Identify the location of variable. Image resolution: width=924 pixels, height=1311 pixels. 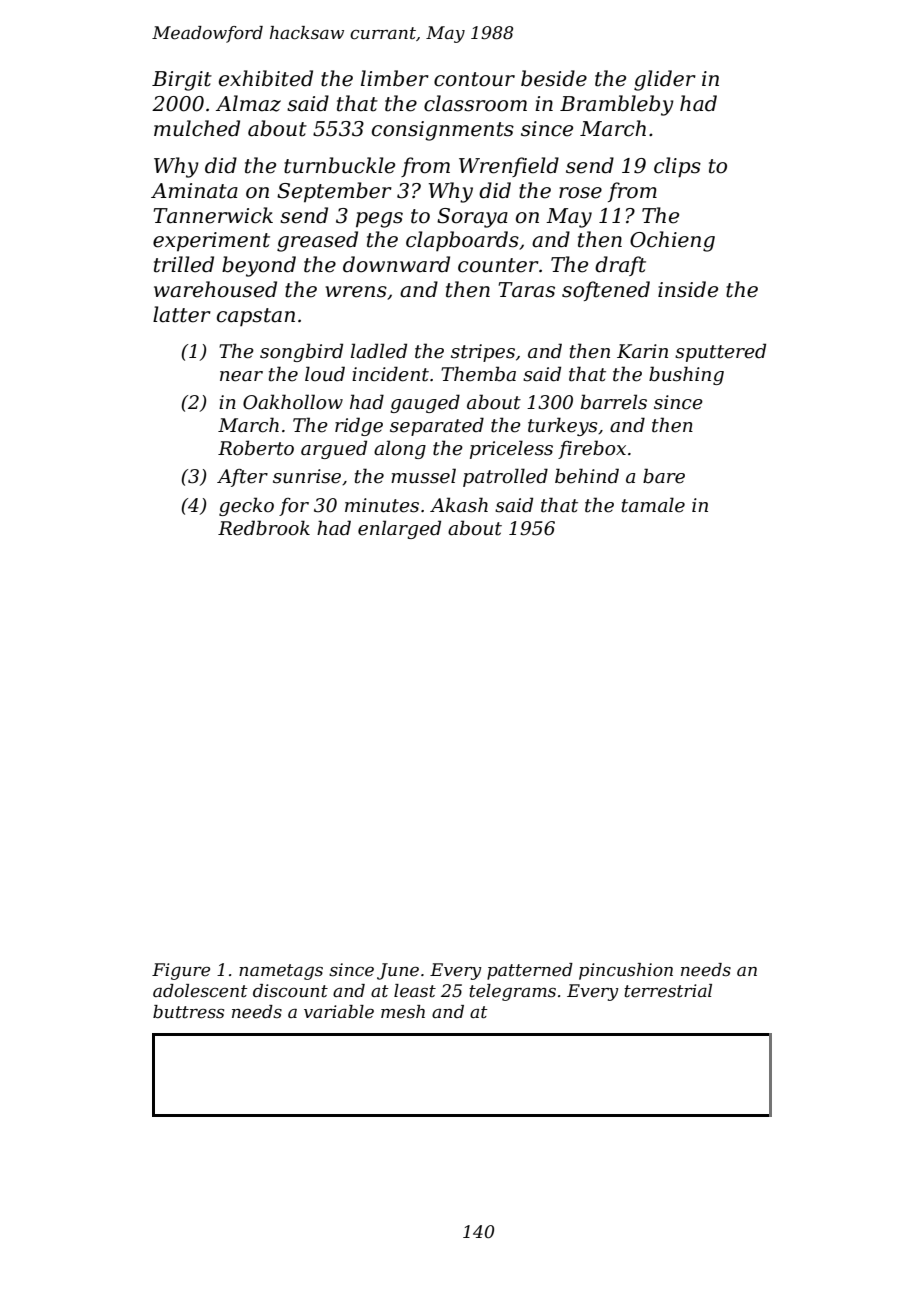
(339, 1012).
